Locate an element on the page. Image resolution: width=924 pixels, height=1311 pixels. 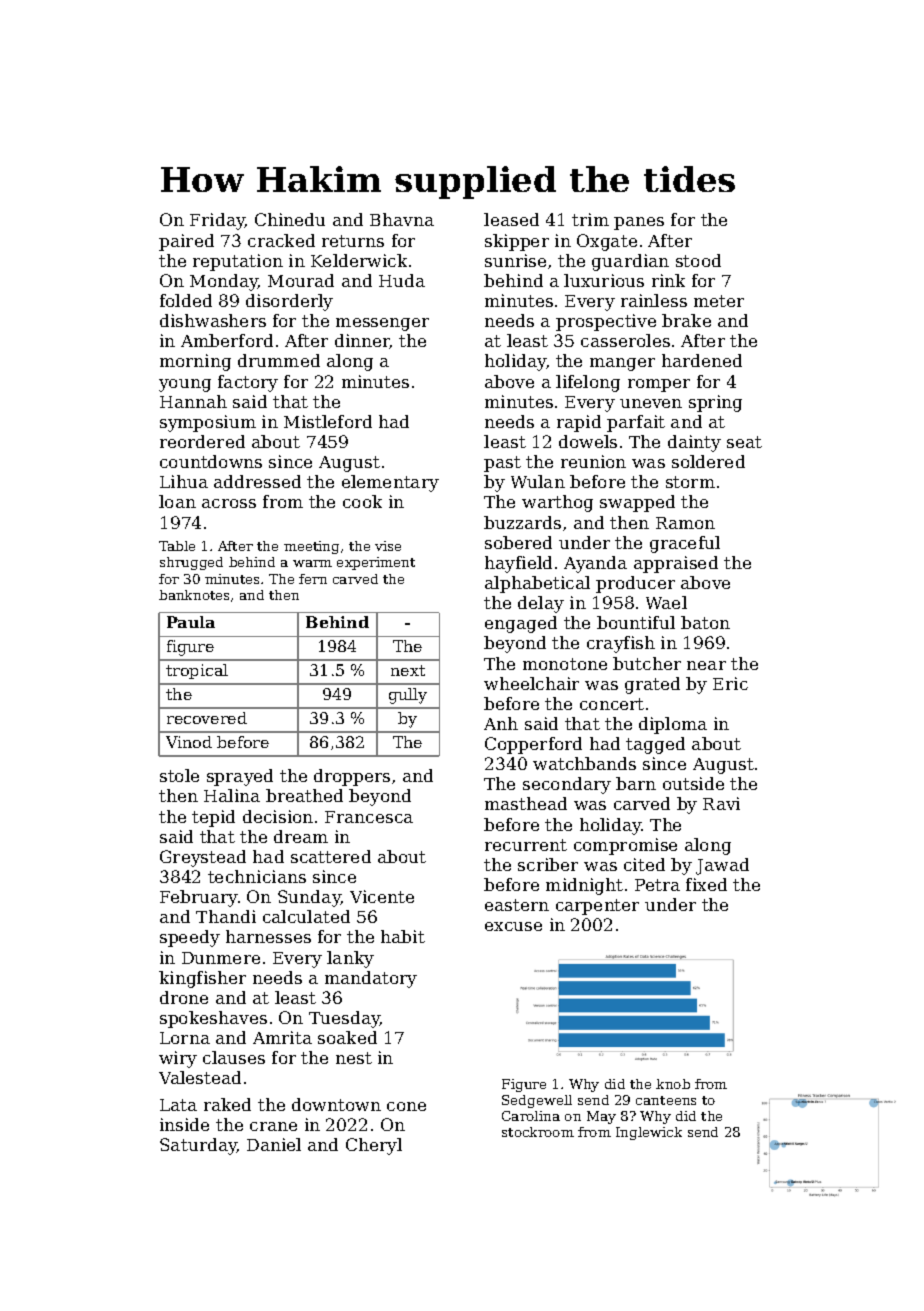
recurrent is located at coordinates (526, 845).
